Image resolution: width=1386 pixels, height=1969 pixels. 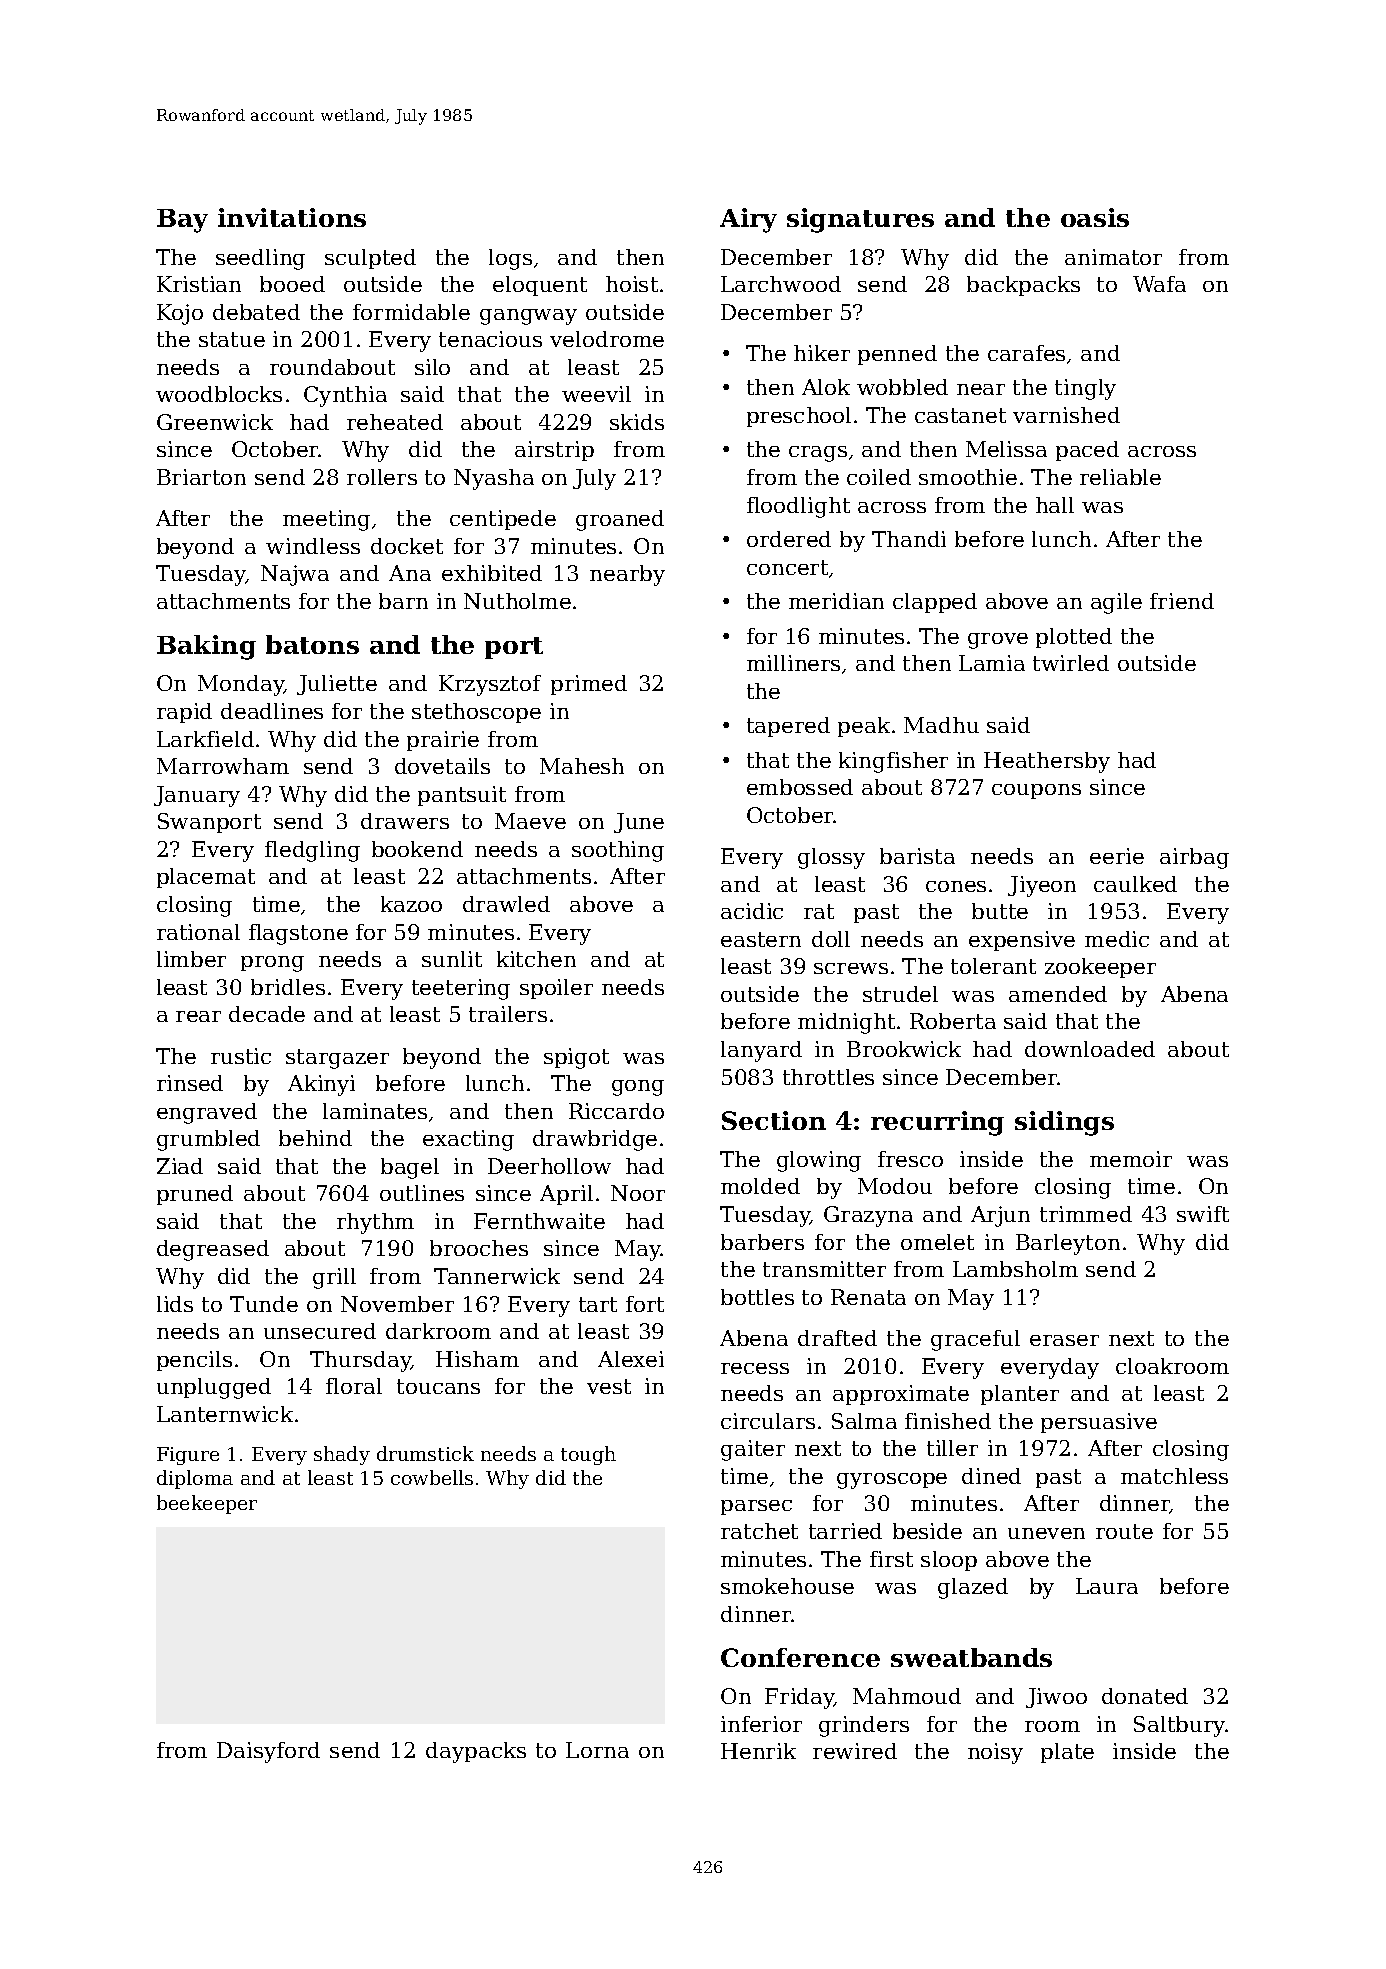 I want to click on Figure, so click(x=188, y=1456).
